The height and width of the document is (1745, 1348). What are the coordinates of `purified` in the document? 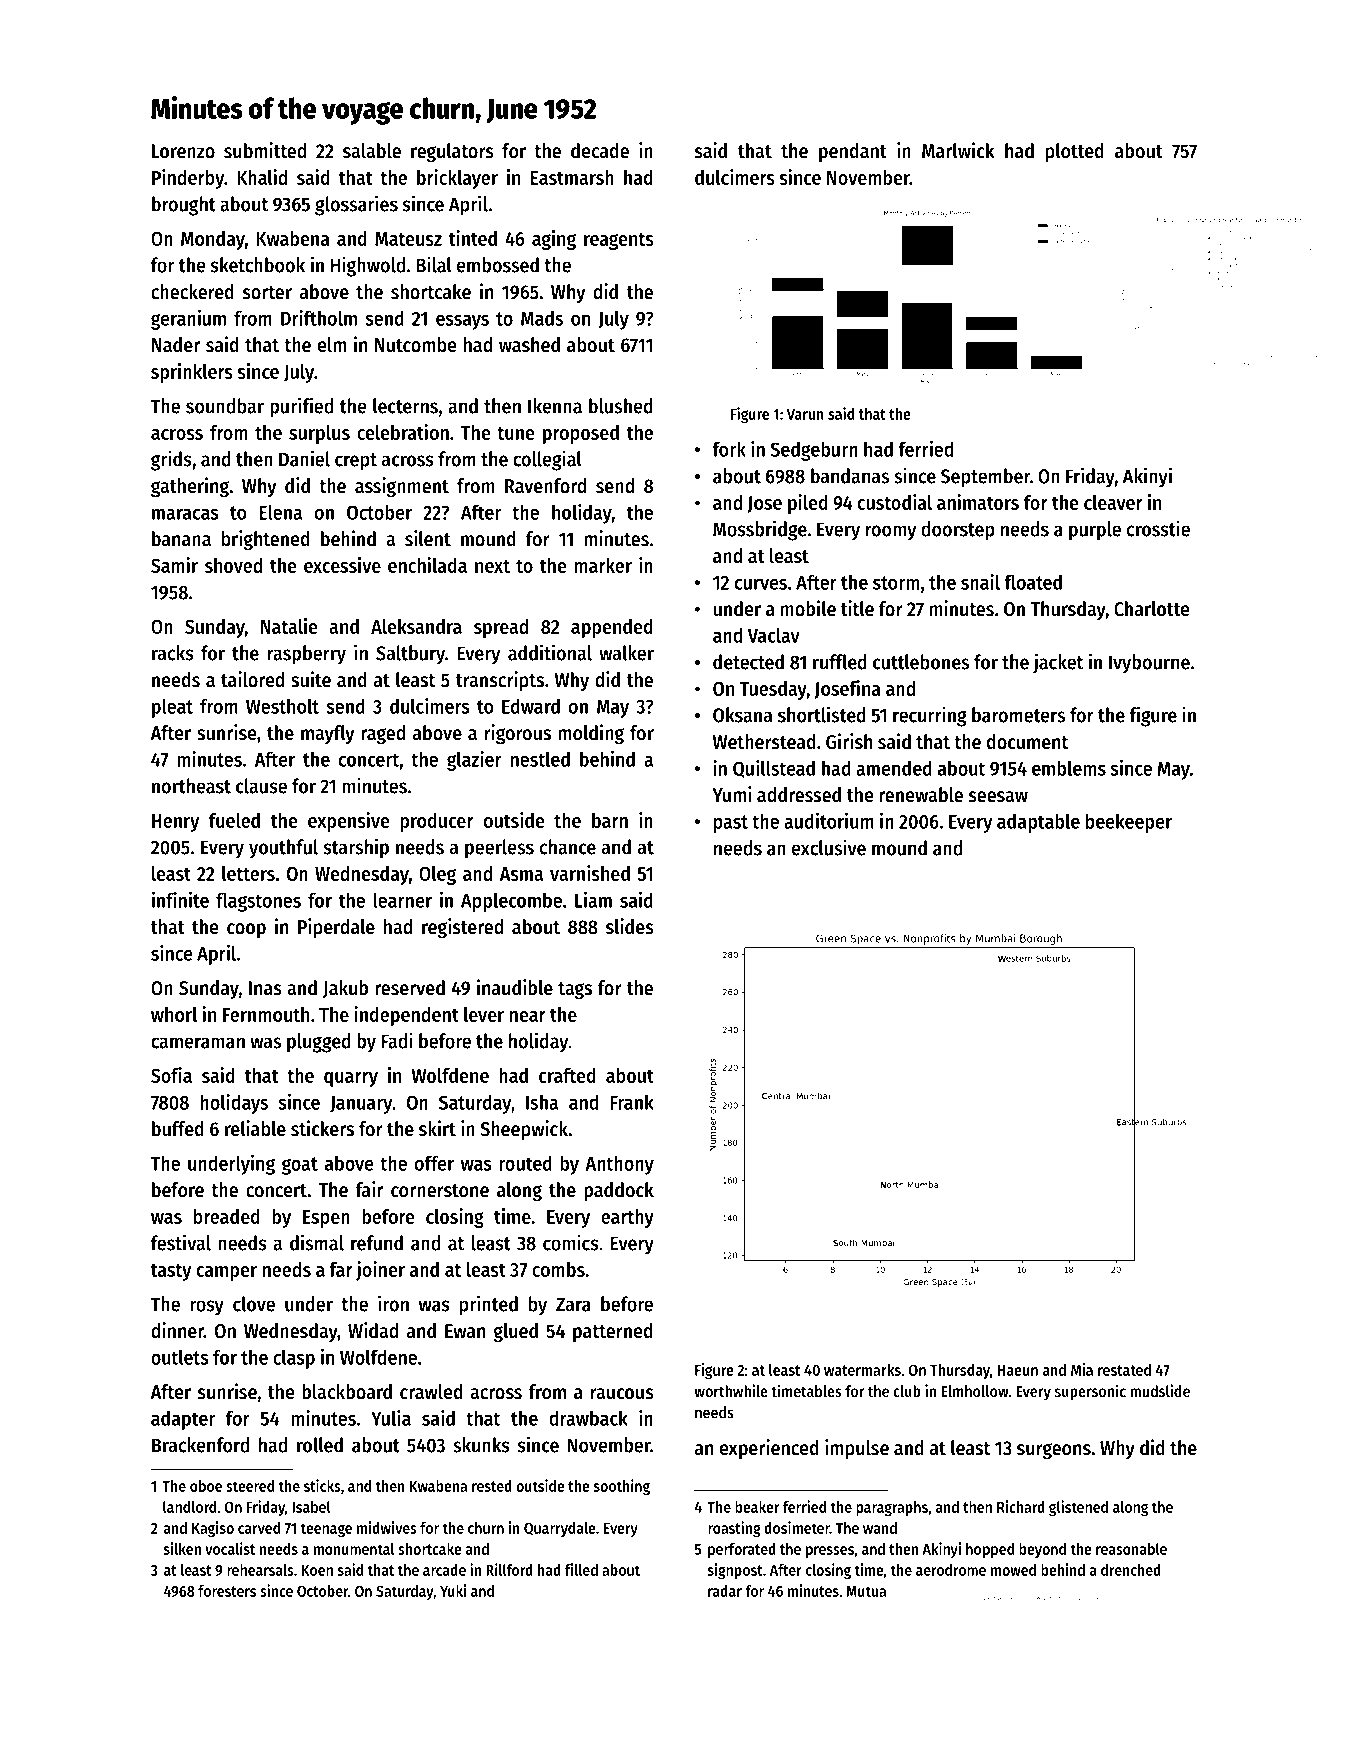 It's located at (301, 407).
